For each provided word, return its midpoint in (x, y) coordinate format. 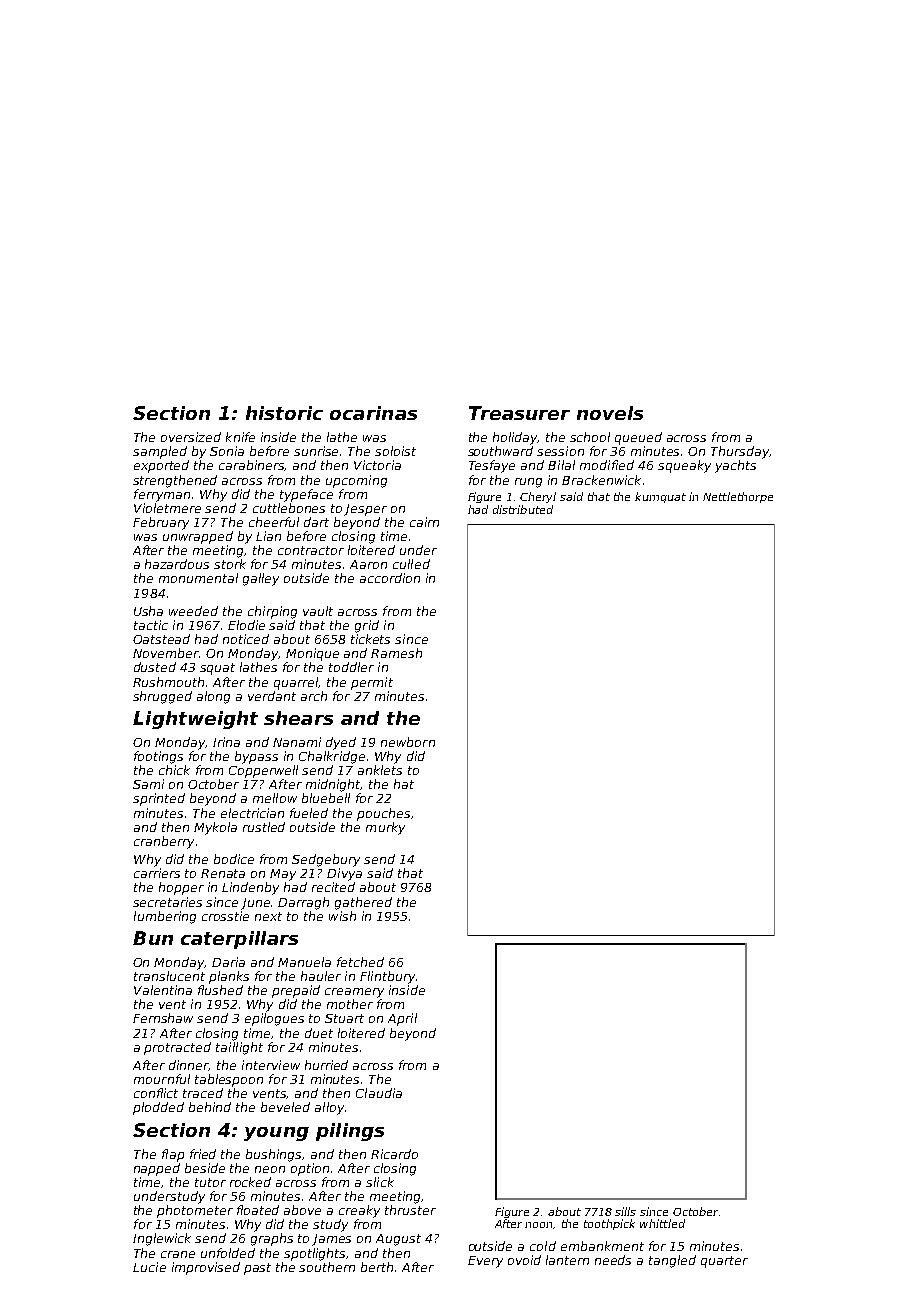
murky (385, 828)
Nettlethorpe (738, 497)
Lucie (149, 1267)
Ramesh (396, 653)
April (402, 1019)
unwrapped (198, 537)
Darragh (303, 903)
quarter (724, 1262)
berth (377, 1267)
